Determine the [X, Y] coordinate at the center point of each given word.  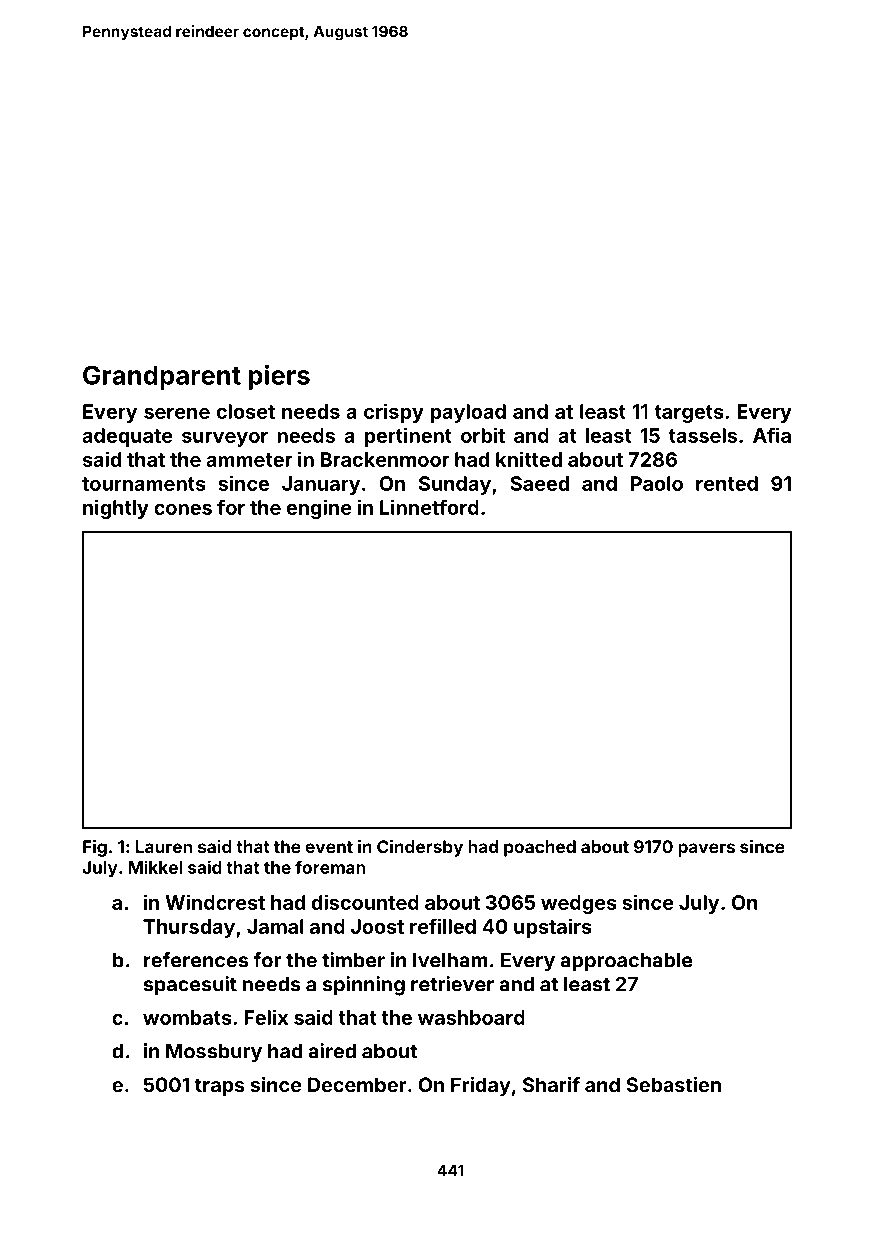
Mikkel [155, 867]
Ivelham [450, 960]
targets [689, 414]
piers [279, 377]
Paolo [657, 483]
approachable [626, 962]
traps [220, 1087]
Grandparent [162, 377]
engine [319, 509]
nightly [116, 509]
